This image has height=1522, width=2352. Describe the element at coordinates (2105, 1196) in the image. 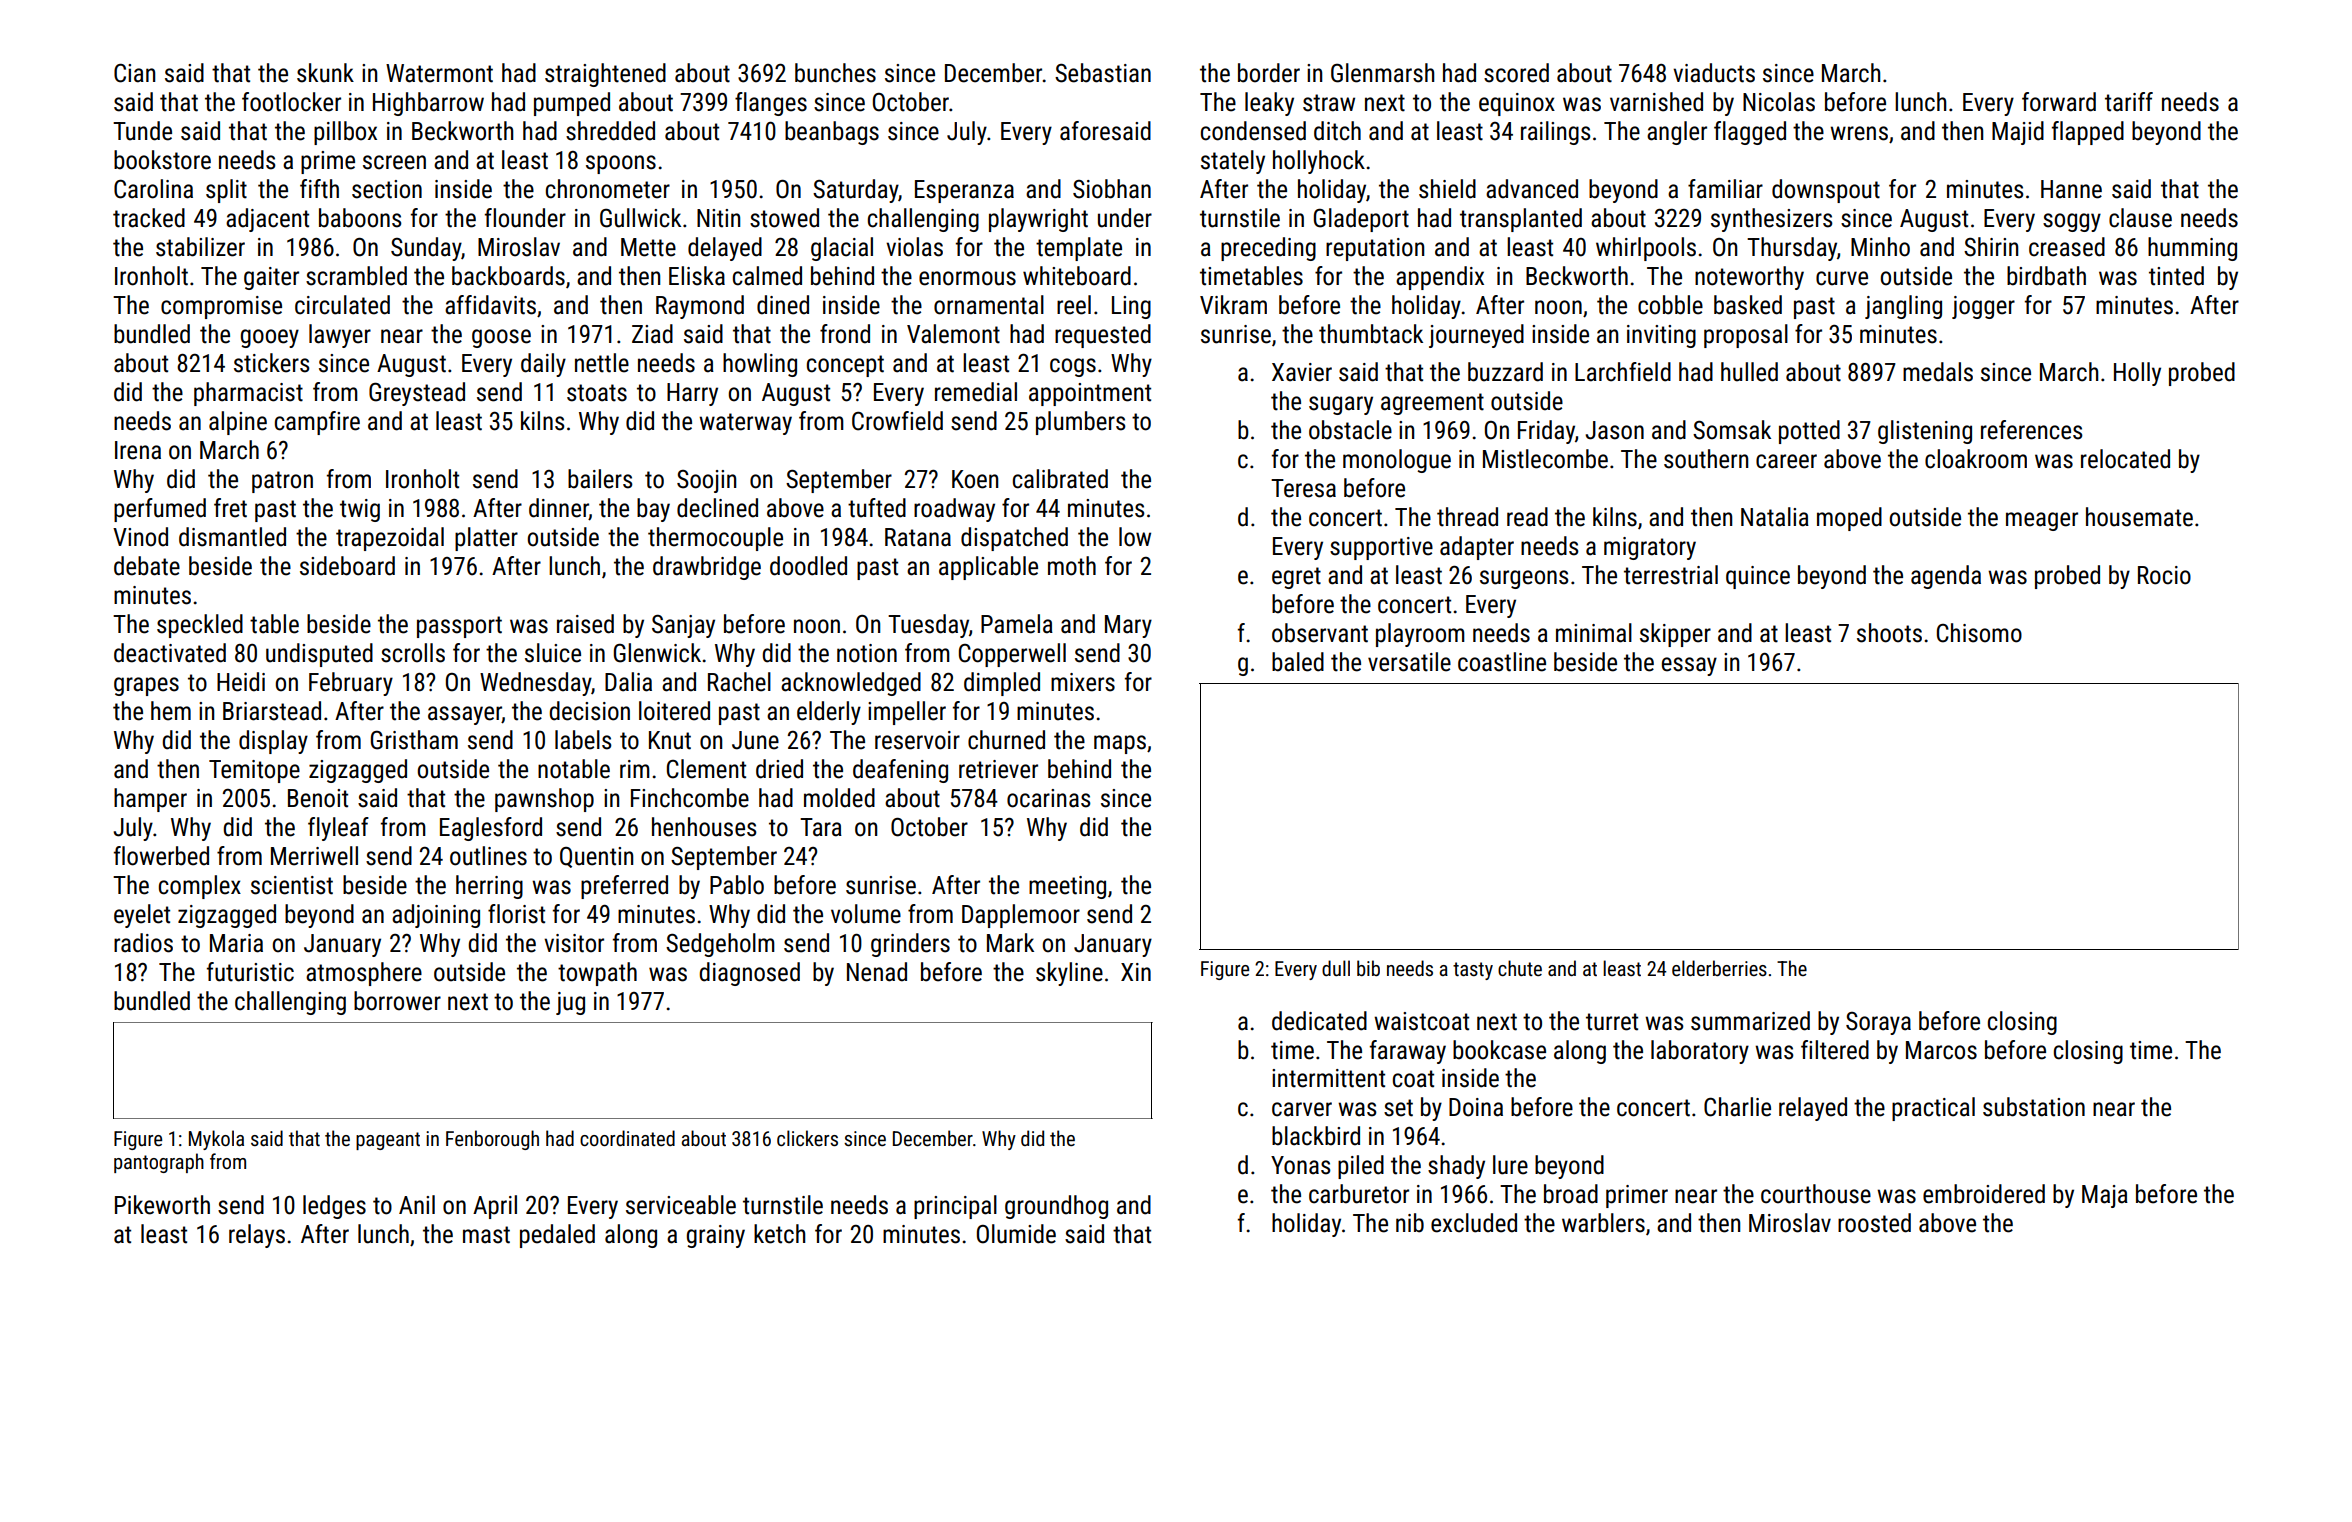

I see `Maja` at that location.
